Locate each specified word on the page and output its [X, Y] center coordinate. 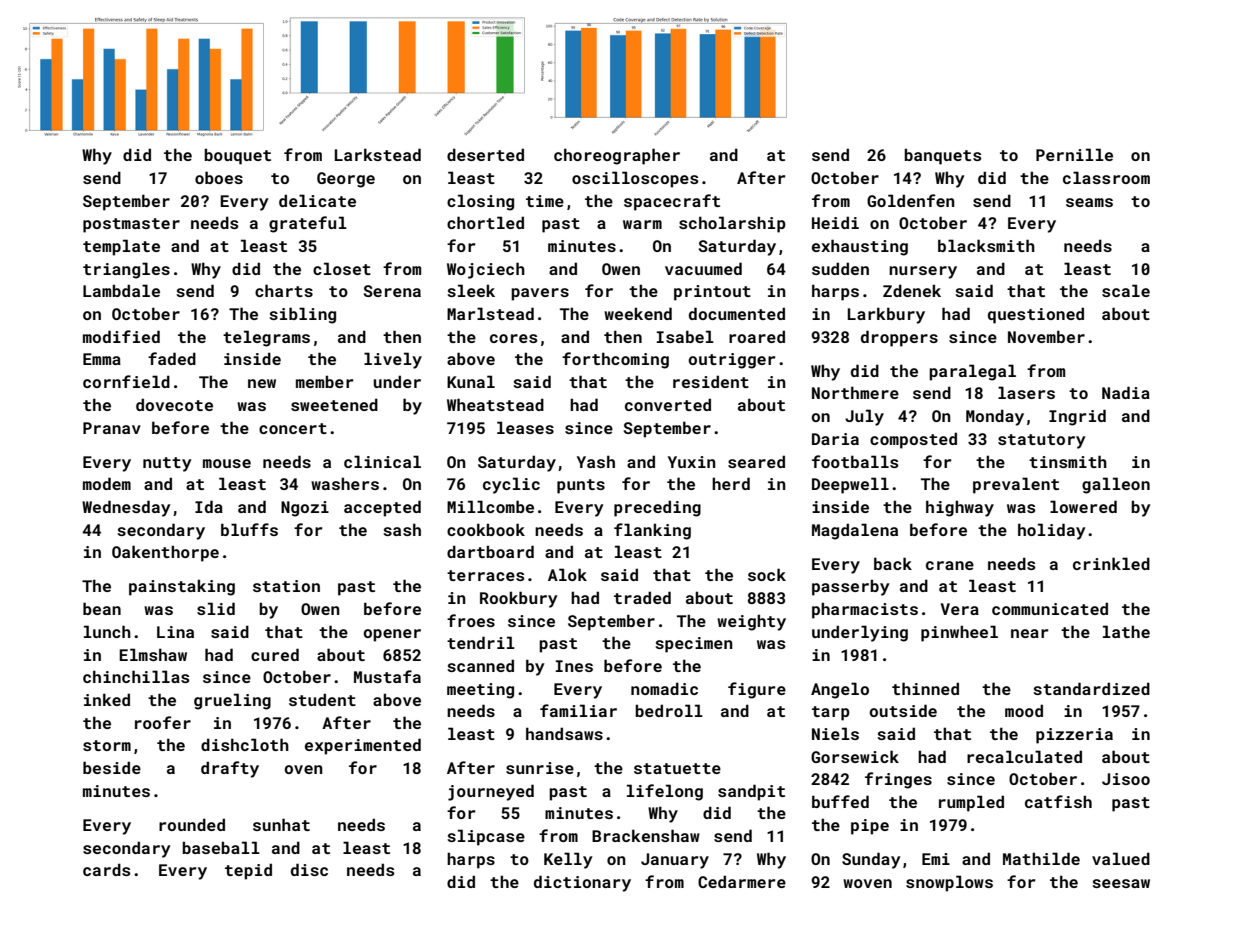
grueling [232, 701]
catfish [1058, 801]
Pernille [1074, 154]
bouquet [237, 156]
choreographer [617, 156]
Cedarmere [742, 881]
